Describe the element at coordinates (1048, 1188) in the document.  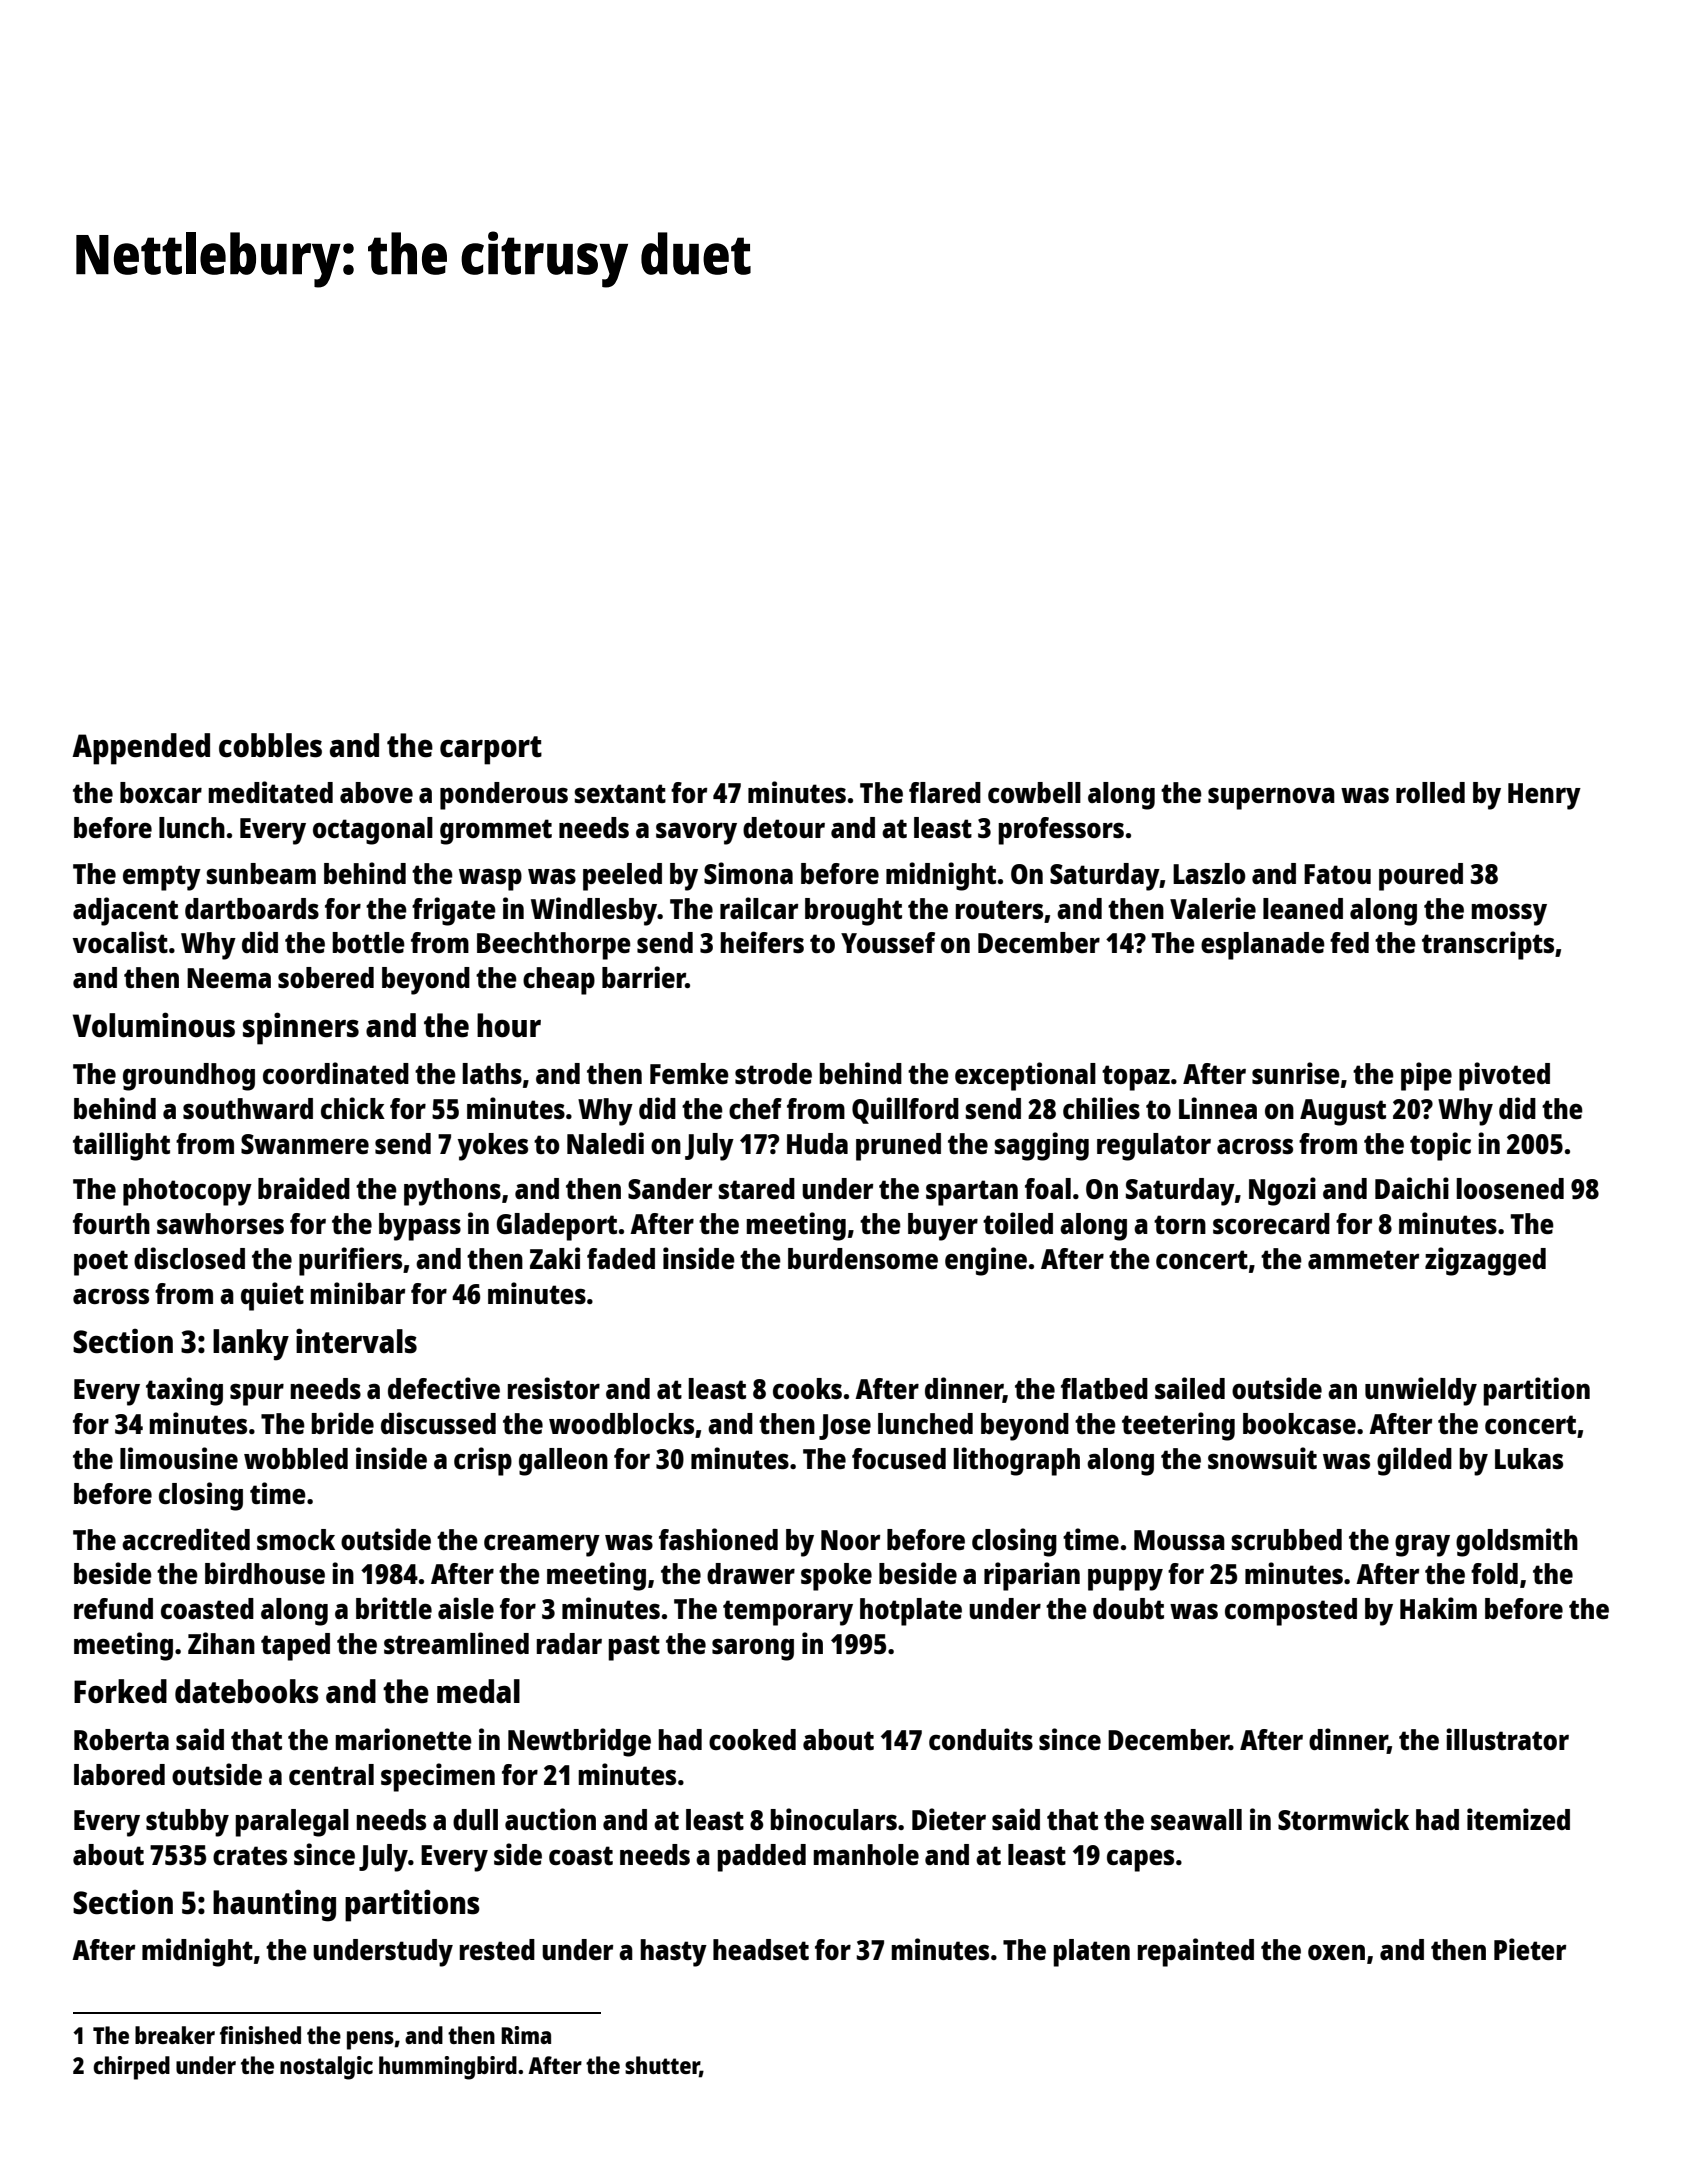
I see `foal` at that location.
